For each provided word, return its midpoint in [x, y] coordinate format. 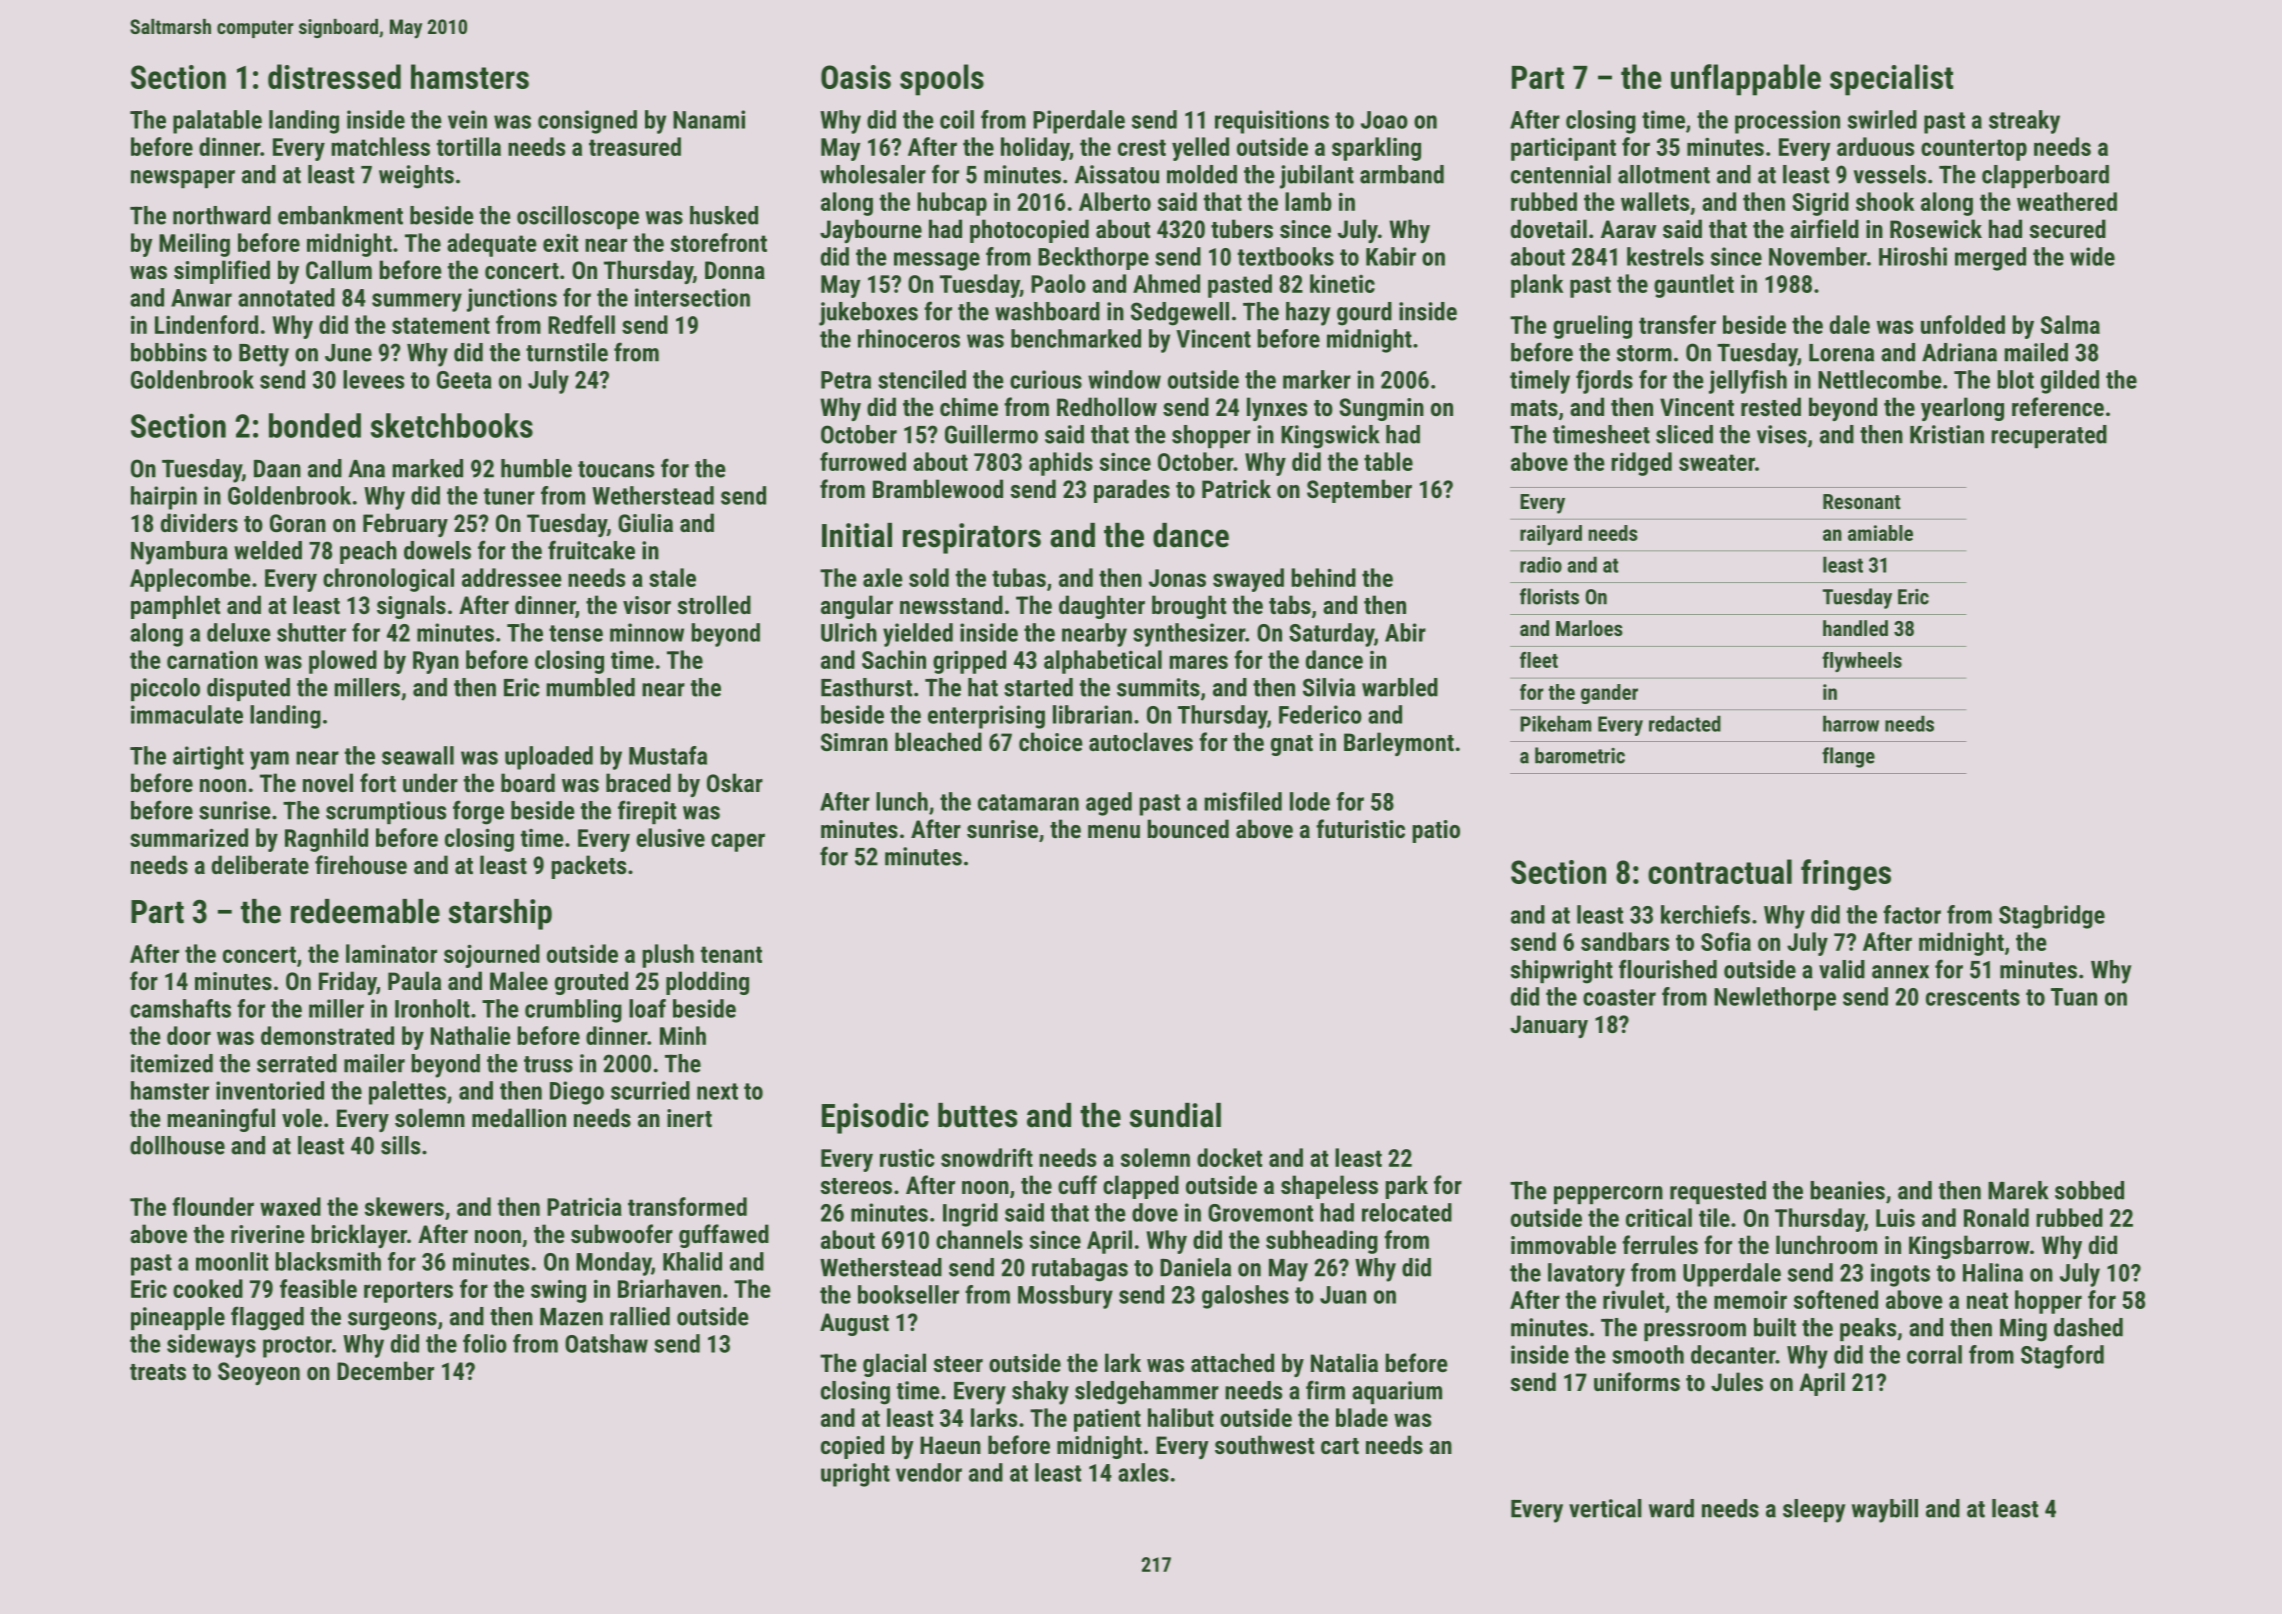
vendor [929, 1472]
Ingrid [970, 1215]
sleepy [1814, 1511]
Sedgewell [1180, 314]
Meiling [194, 245]
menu [1114, 831]
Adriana [1959, 352]
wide [2092, 256]
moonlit [232, 1261]
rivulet [1633, 1299]
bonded [315, 425]
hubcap [952, 204]
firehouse [361, 864]
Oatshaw [606, 1343]
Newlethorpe [1775, 999]
